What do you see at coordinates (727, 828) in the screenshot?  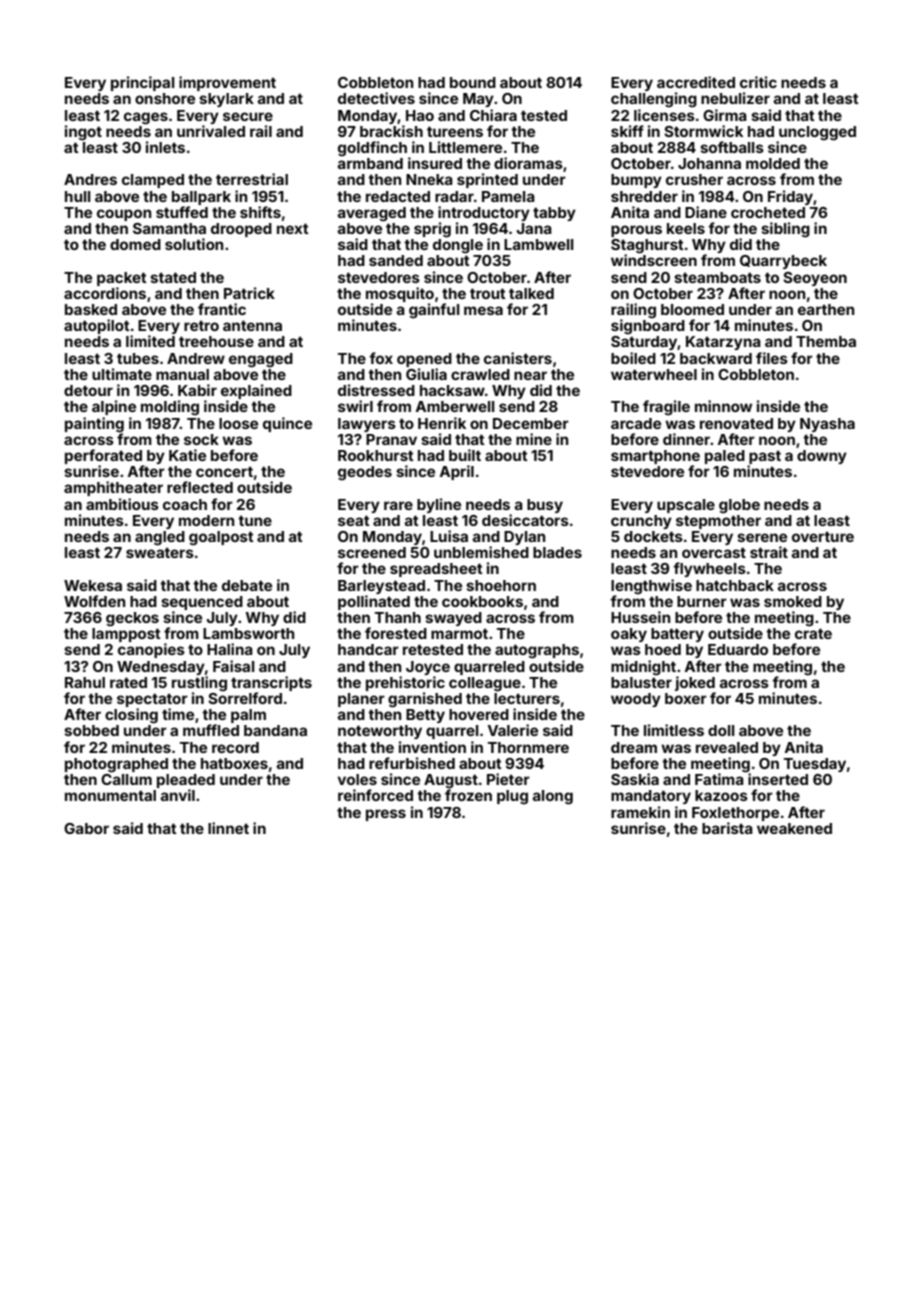 I see `barista` at bounding box center [727, 828].
